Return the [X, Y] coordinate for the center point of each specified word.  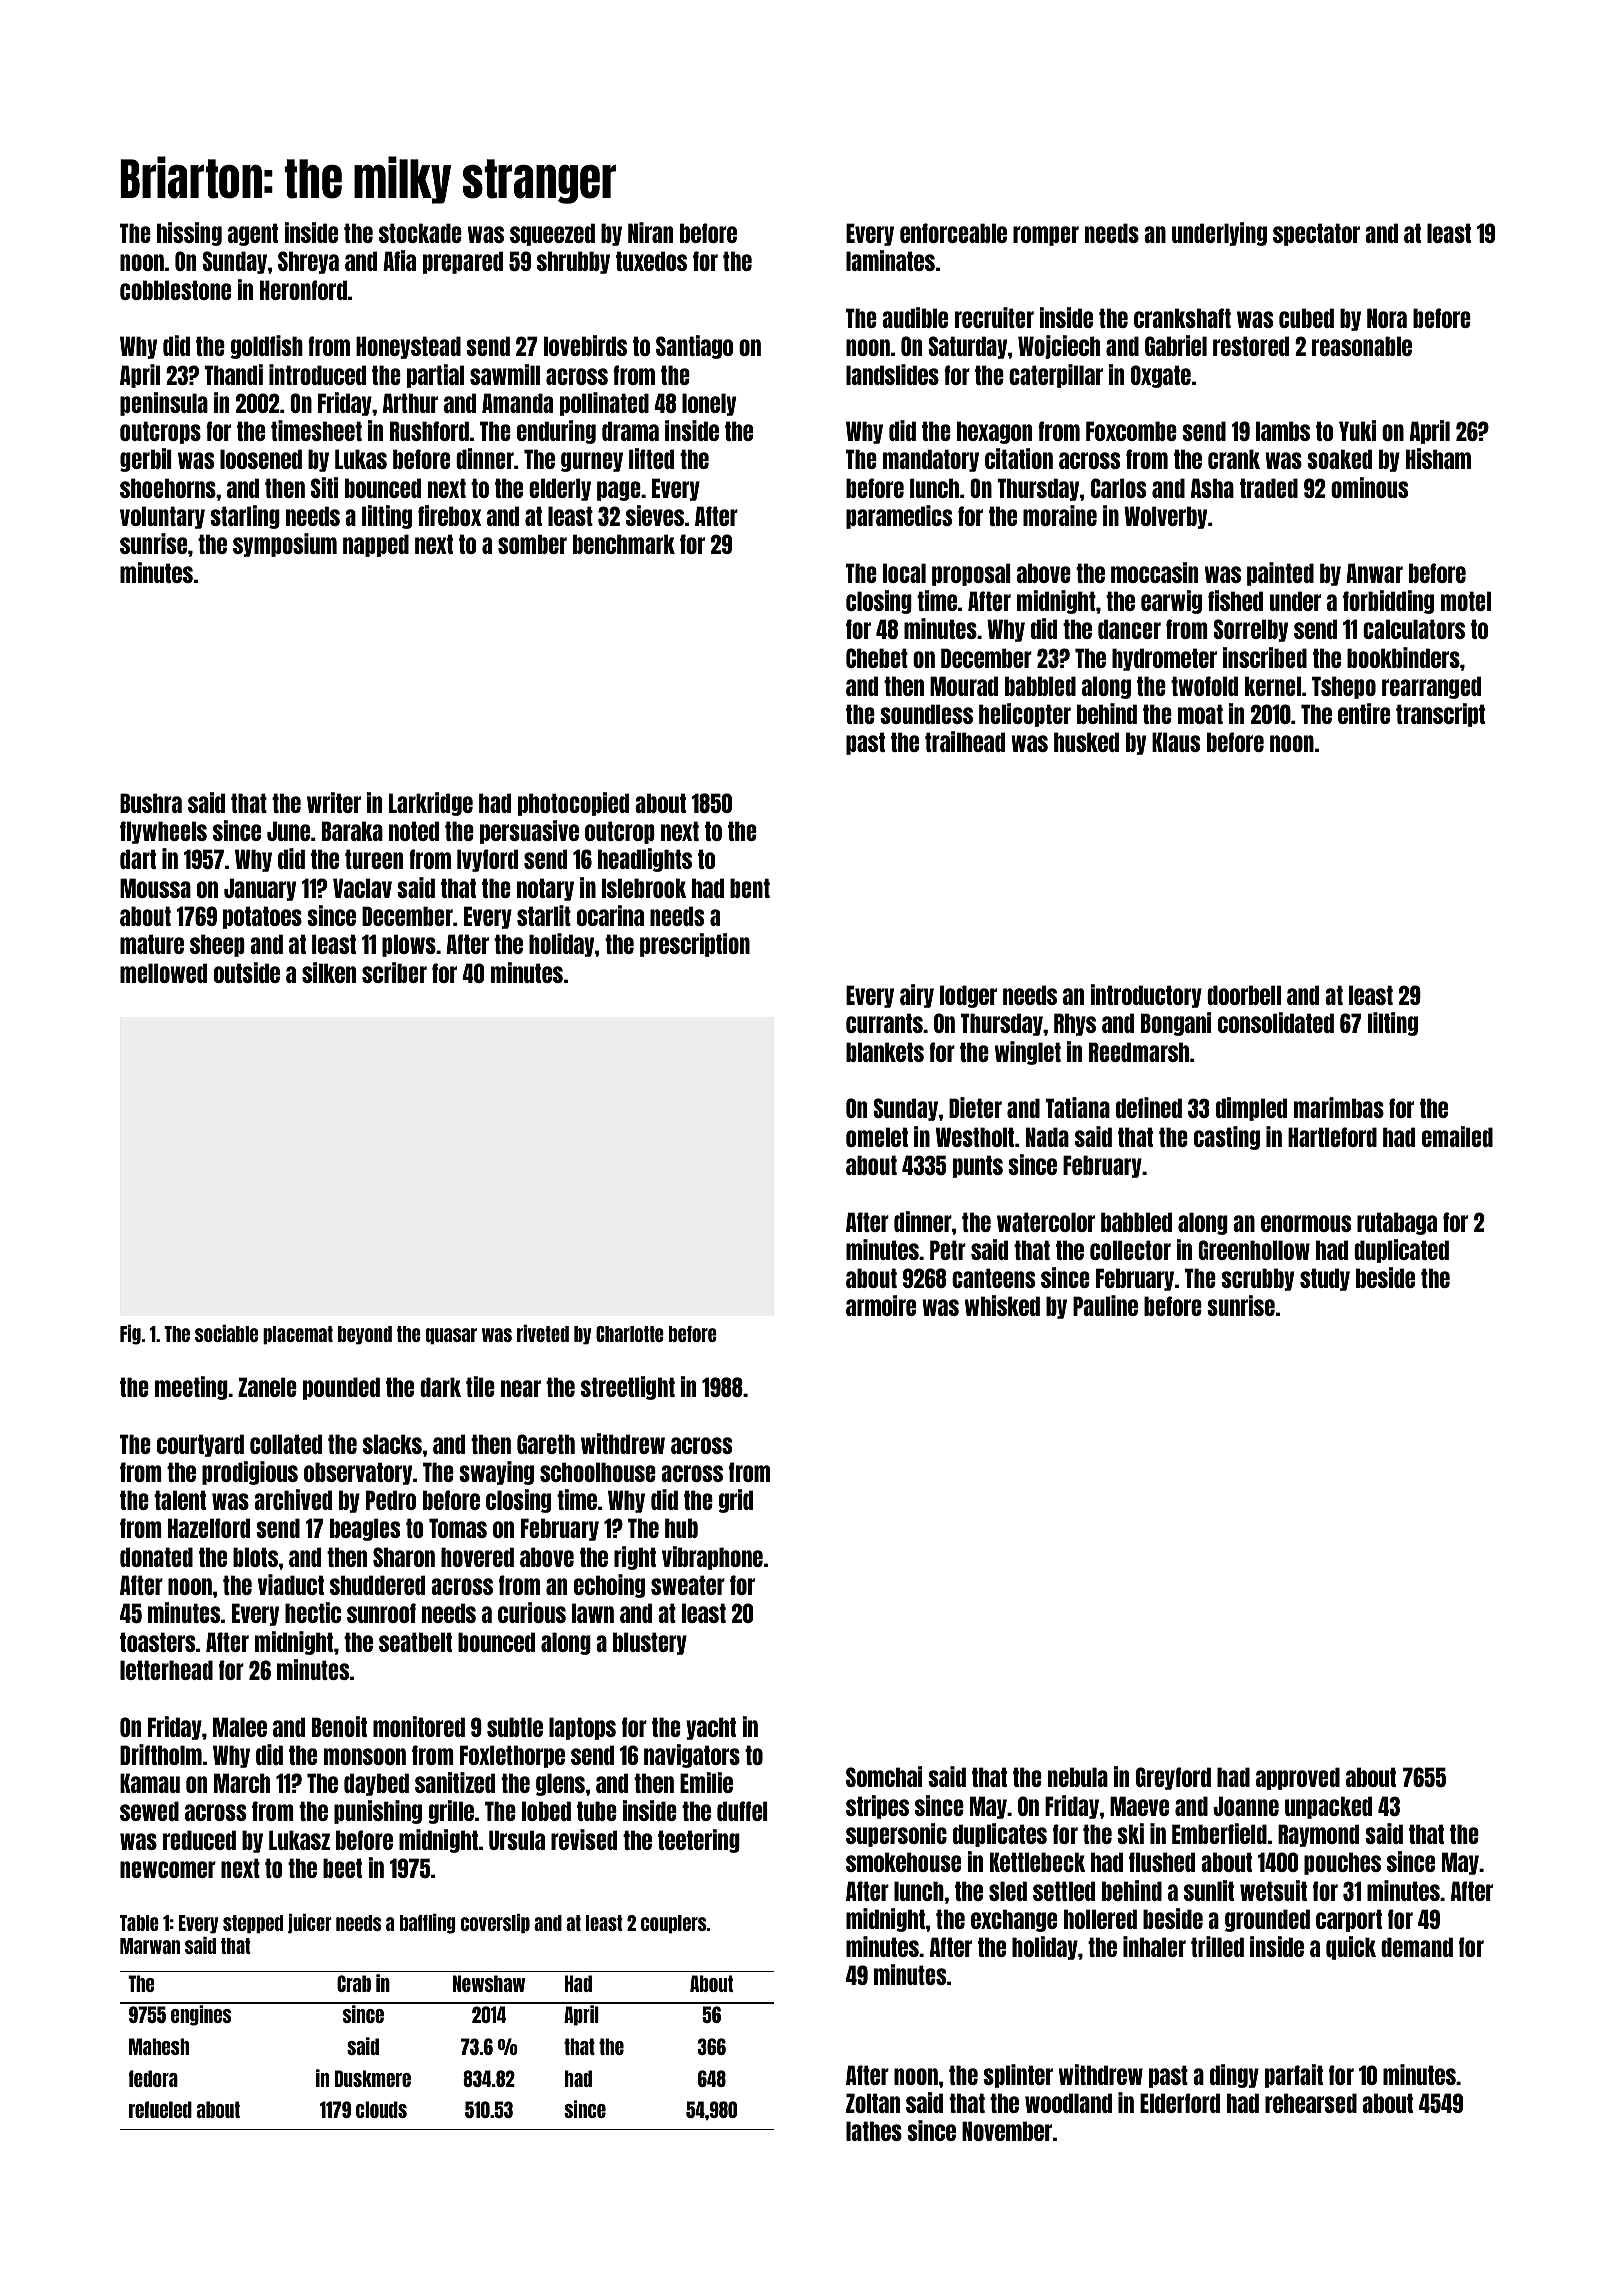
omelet [877, 1137]
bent [750, 888]
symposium [285, 545]
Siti [324, 487]
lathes [874, 2131]
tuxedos [651, 261]
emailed [1457, 1136]
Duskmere [373, 2078]
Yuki [1357, 430]
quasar [451, 1336]
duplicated [1401, 1251]
